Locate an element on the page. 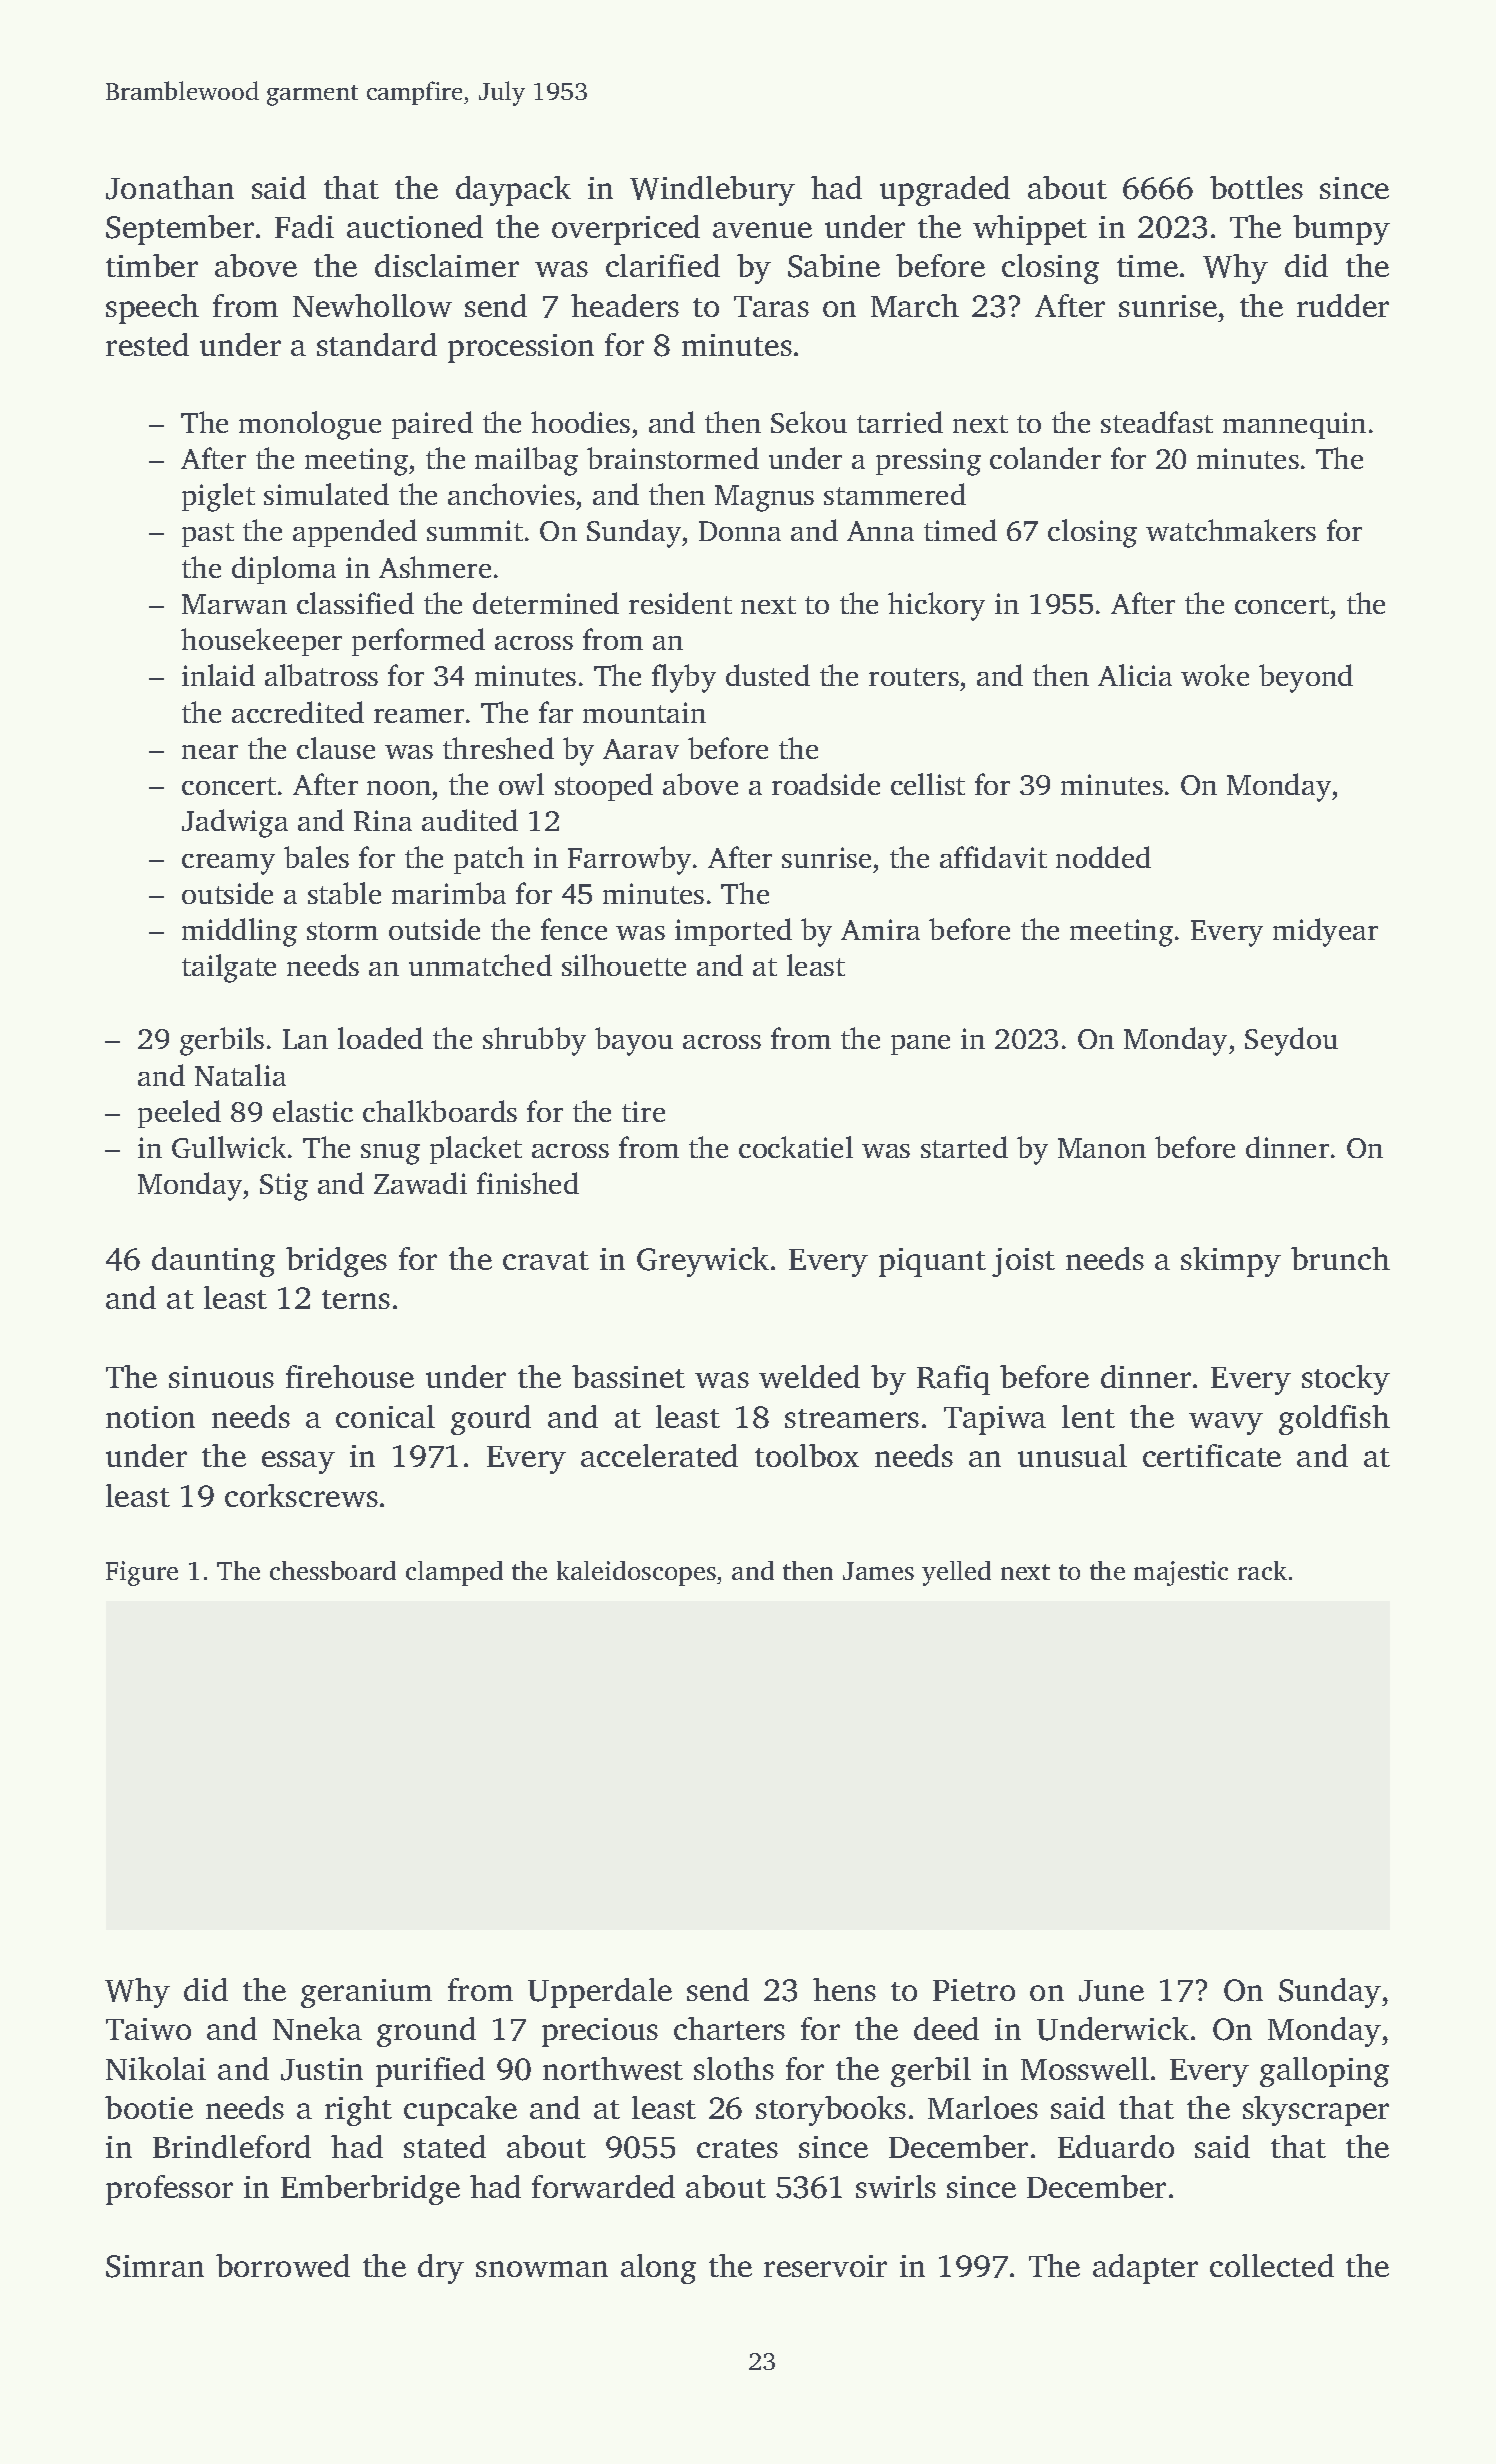 This image has width=1496, height=2464. peeled is located at coordinates (179, 1114).
